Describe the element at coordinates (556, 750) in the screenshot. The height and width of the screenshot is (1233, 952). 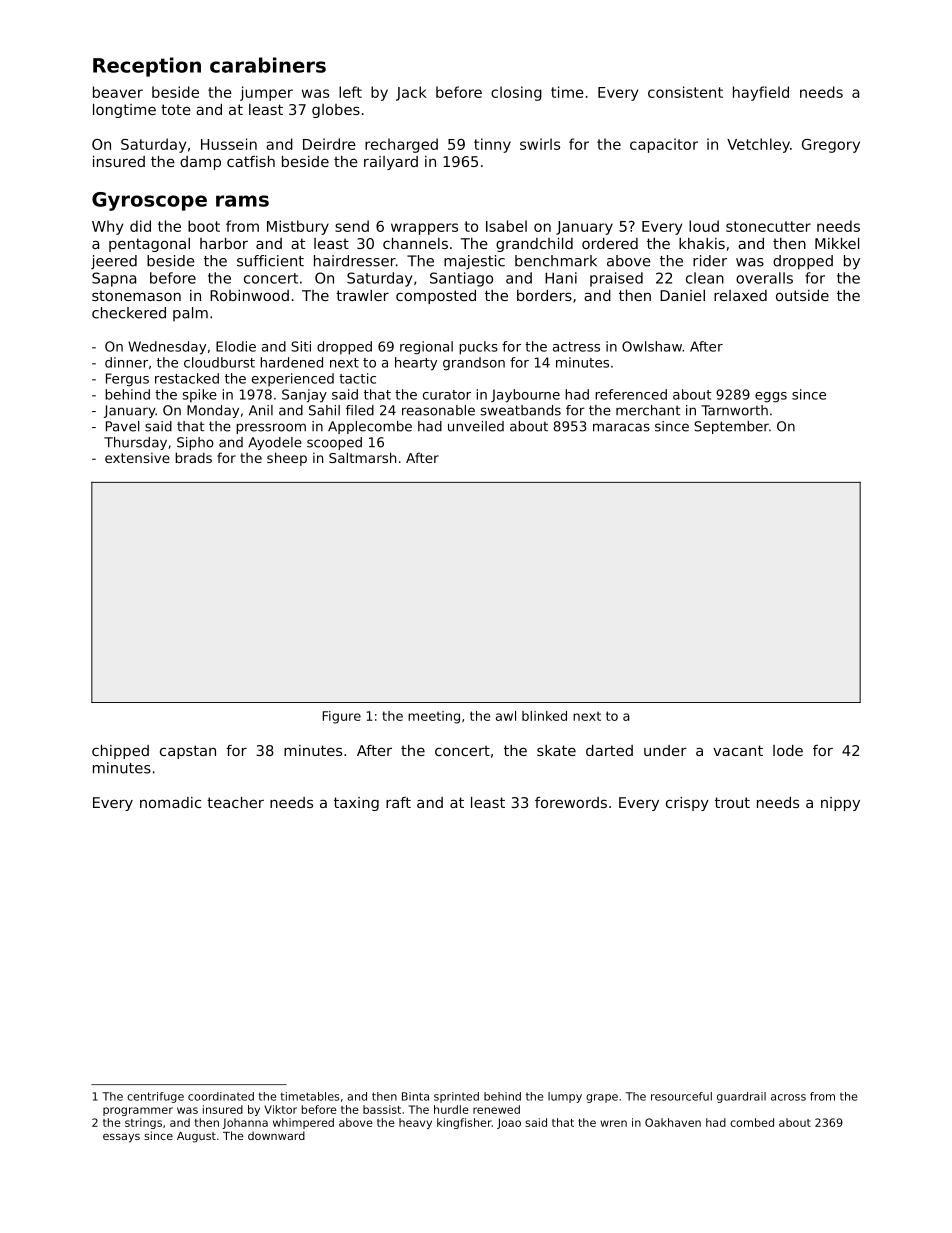
I see `skate` at that location.
